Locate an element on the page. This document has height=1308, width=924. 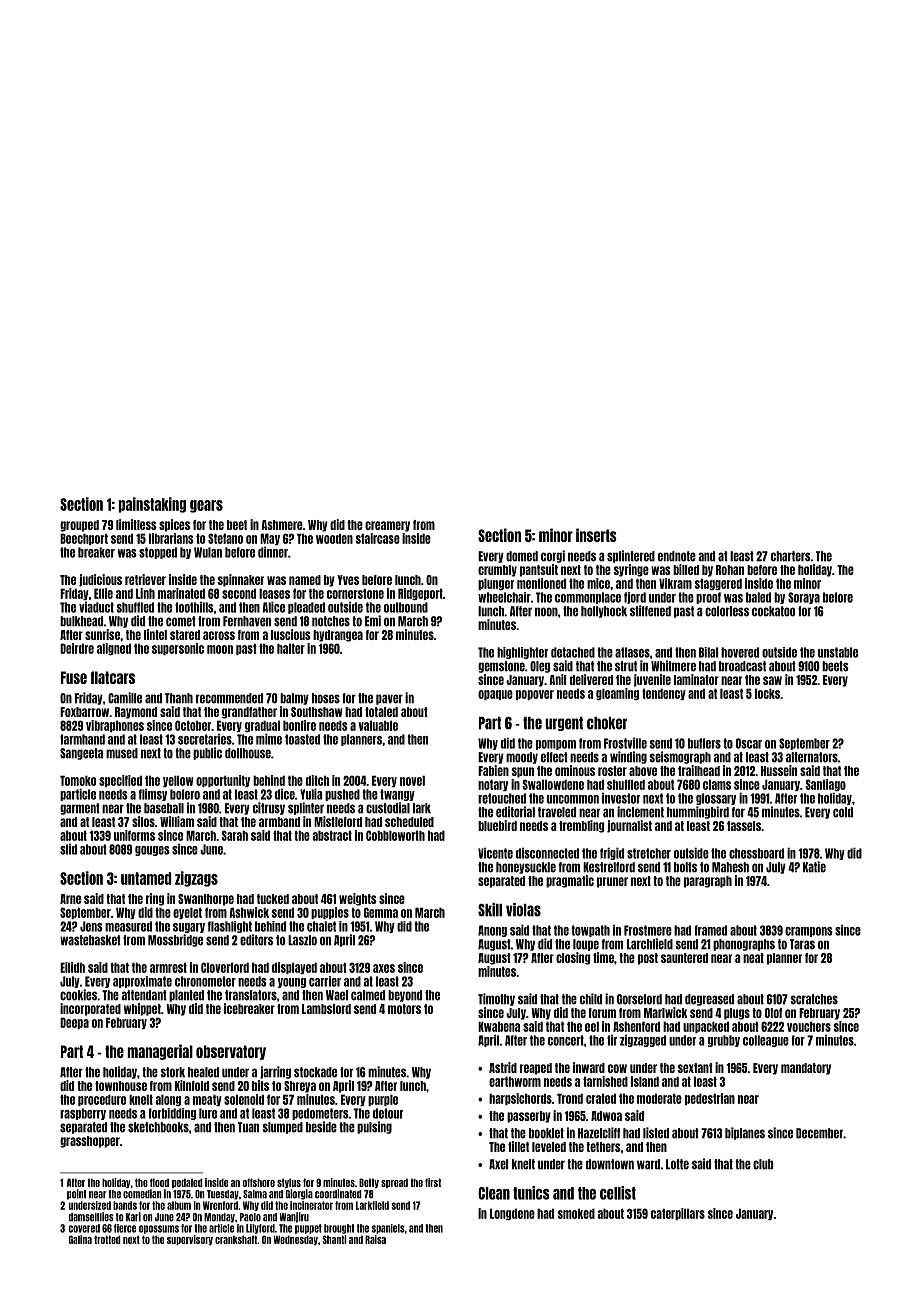
listed is located at coordinates (656, 1133).
